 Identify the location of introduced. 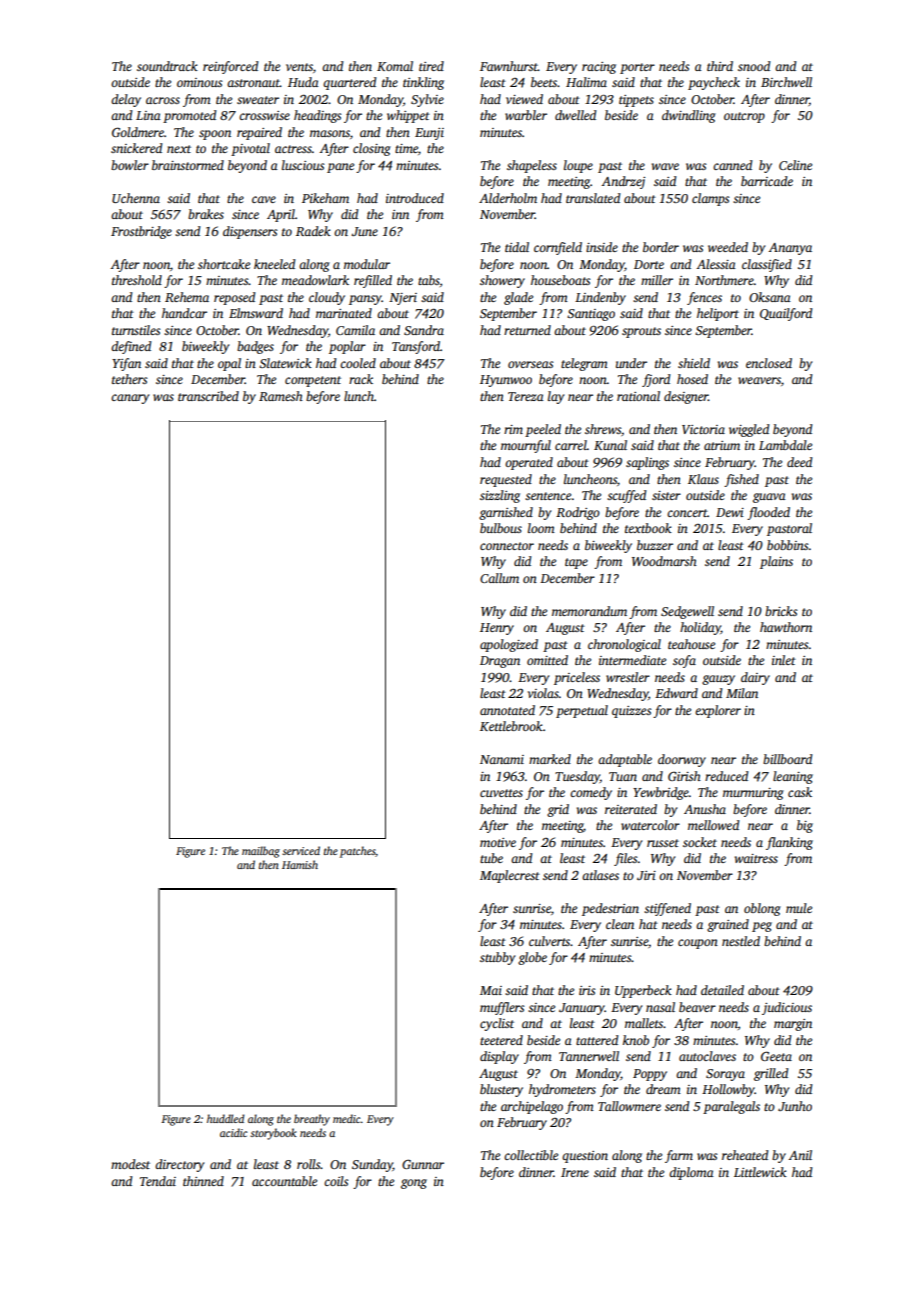
(415, 198).
